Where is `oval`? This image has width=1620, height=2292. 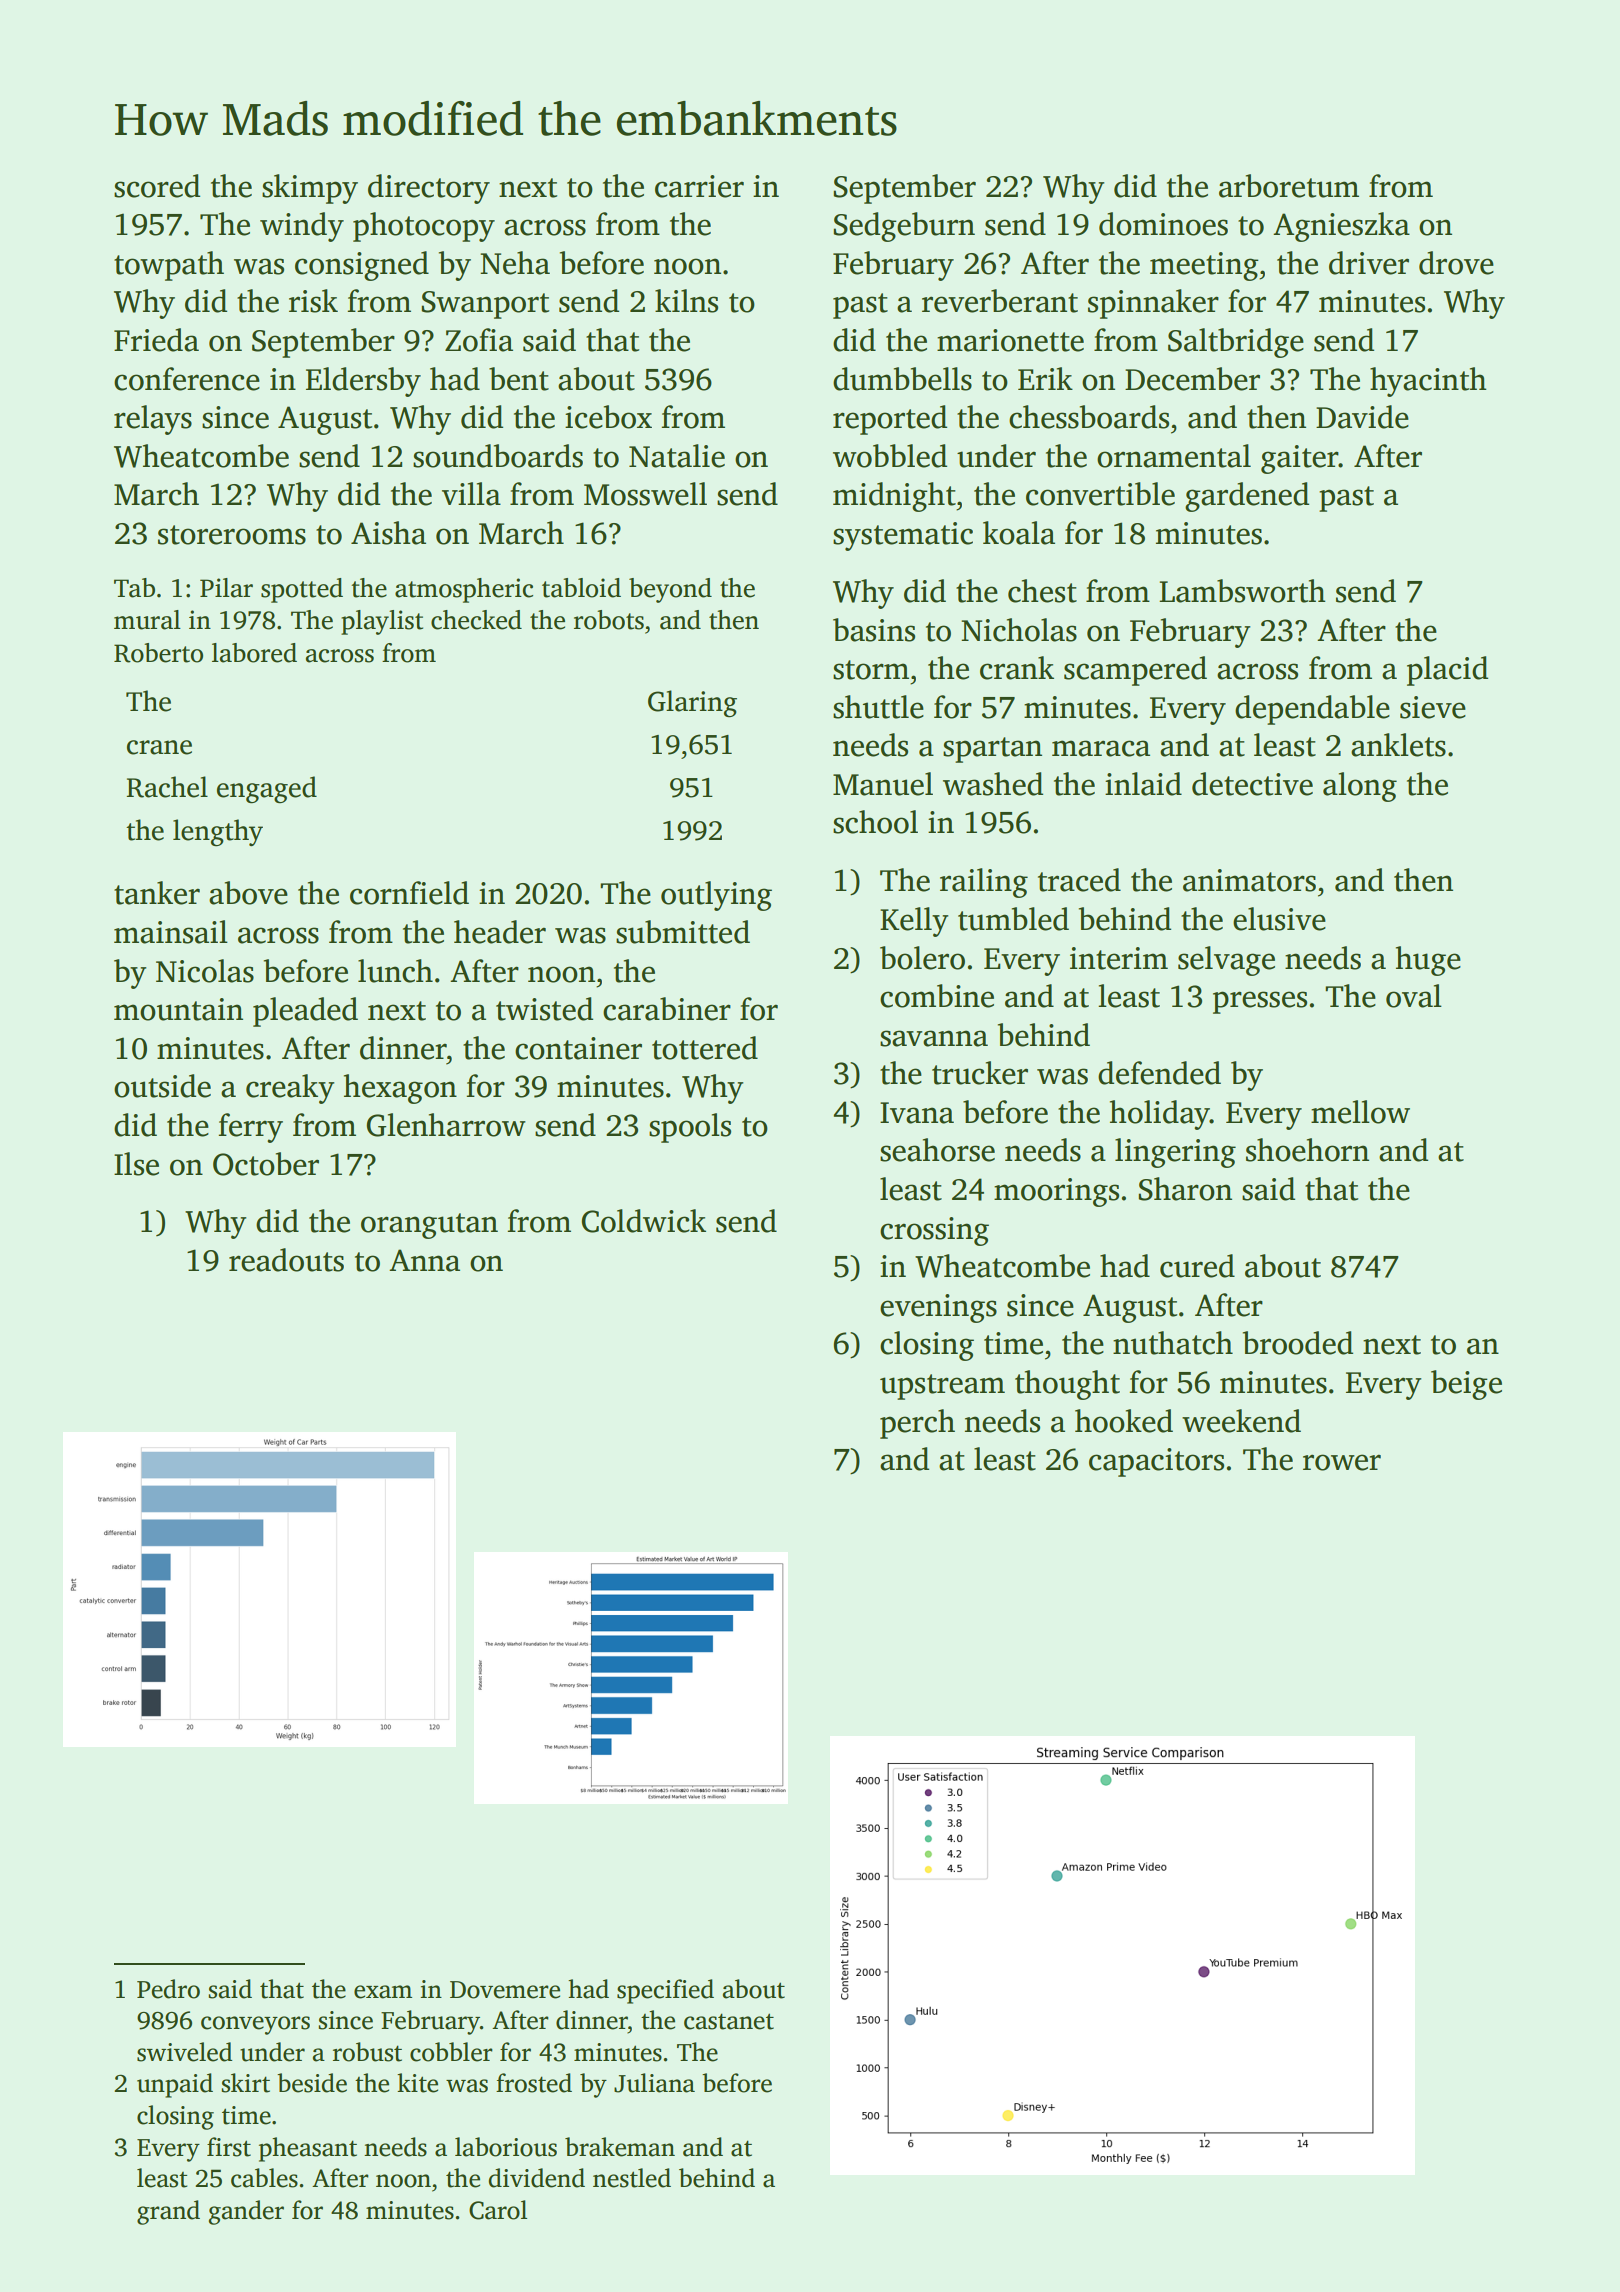
oval is located at coordinates (1414, 996).
